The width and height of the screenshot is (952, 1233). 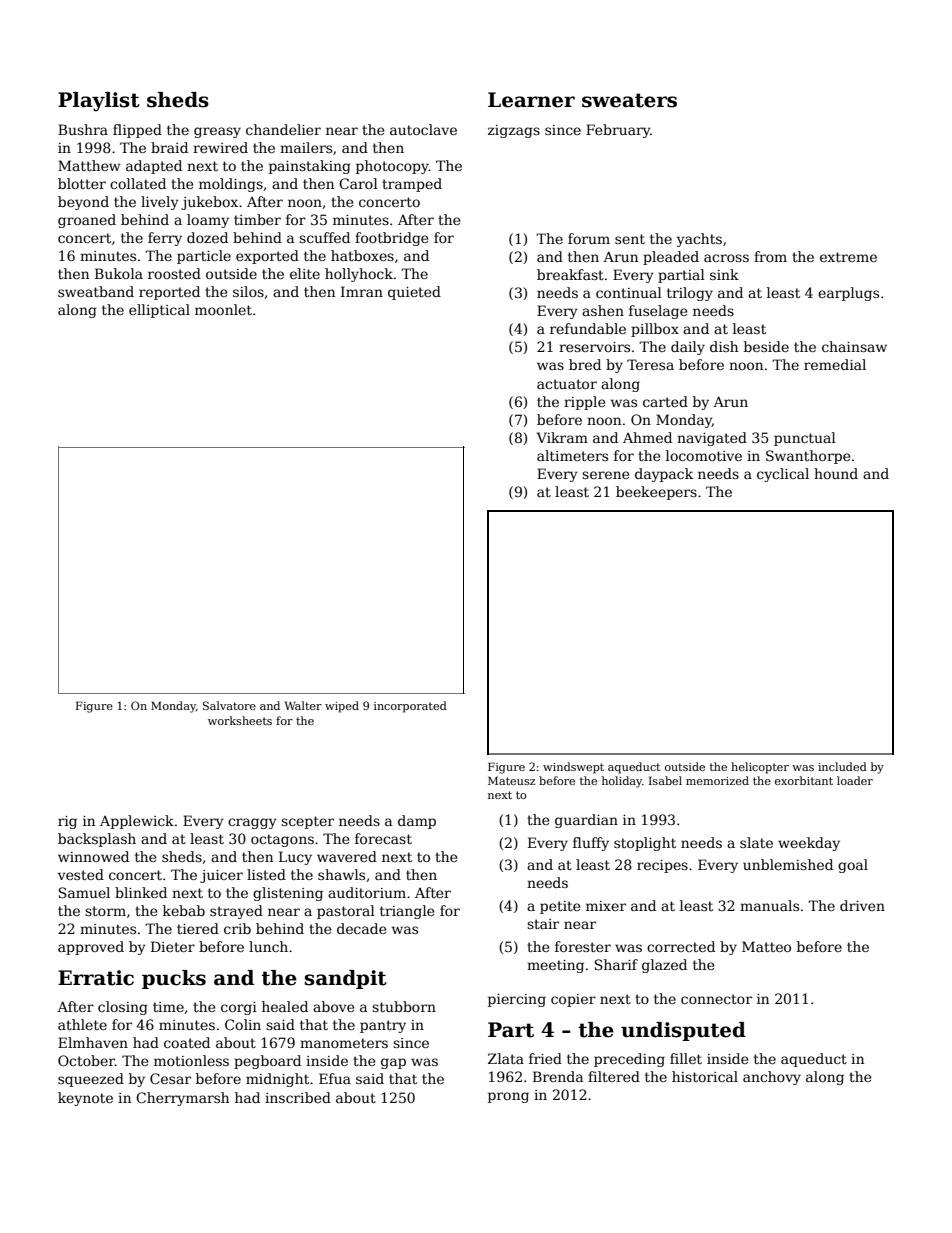 What do you see at coordinates (417, 822) in the screenshot?
I see `damp` at bounding box center [417, 822].
